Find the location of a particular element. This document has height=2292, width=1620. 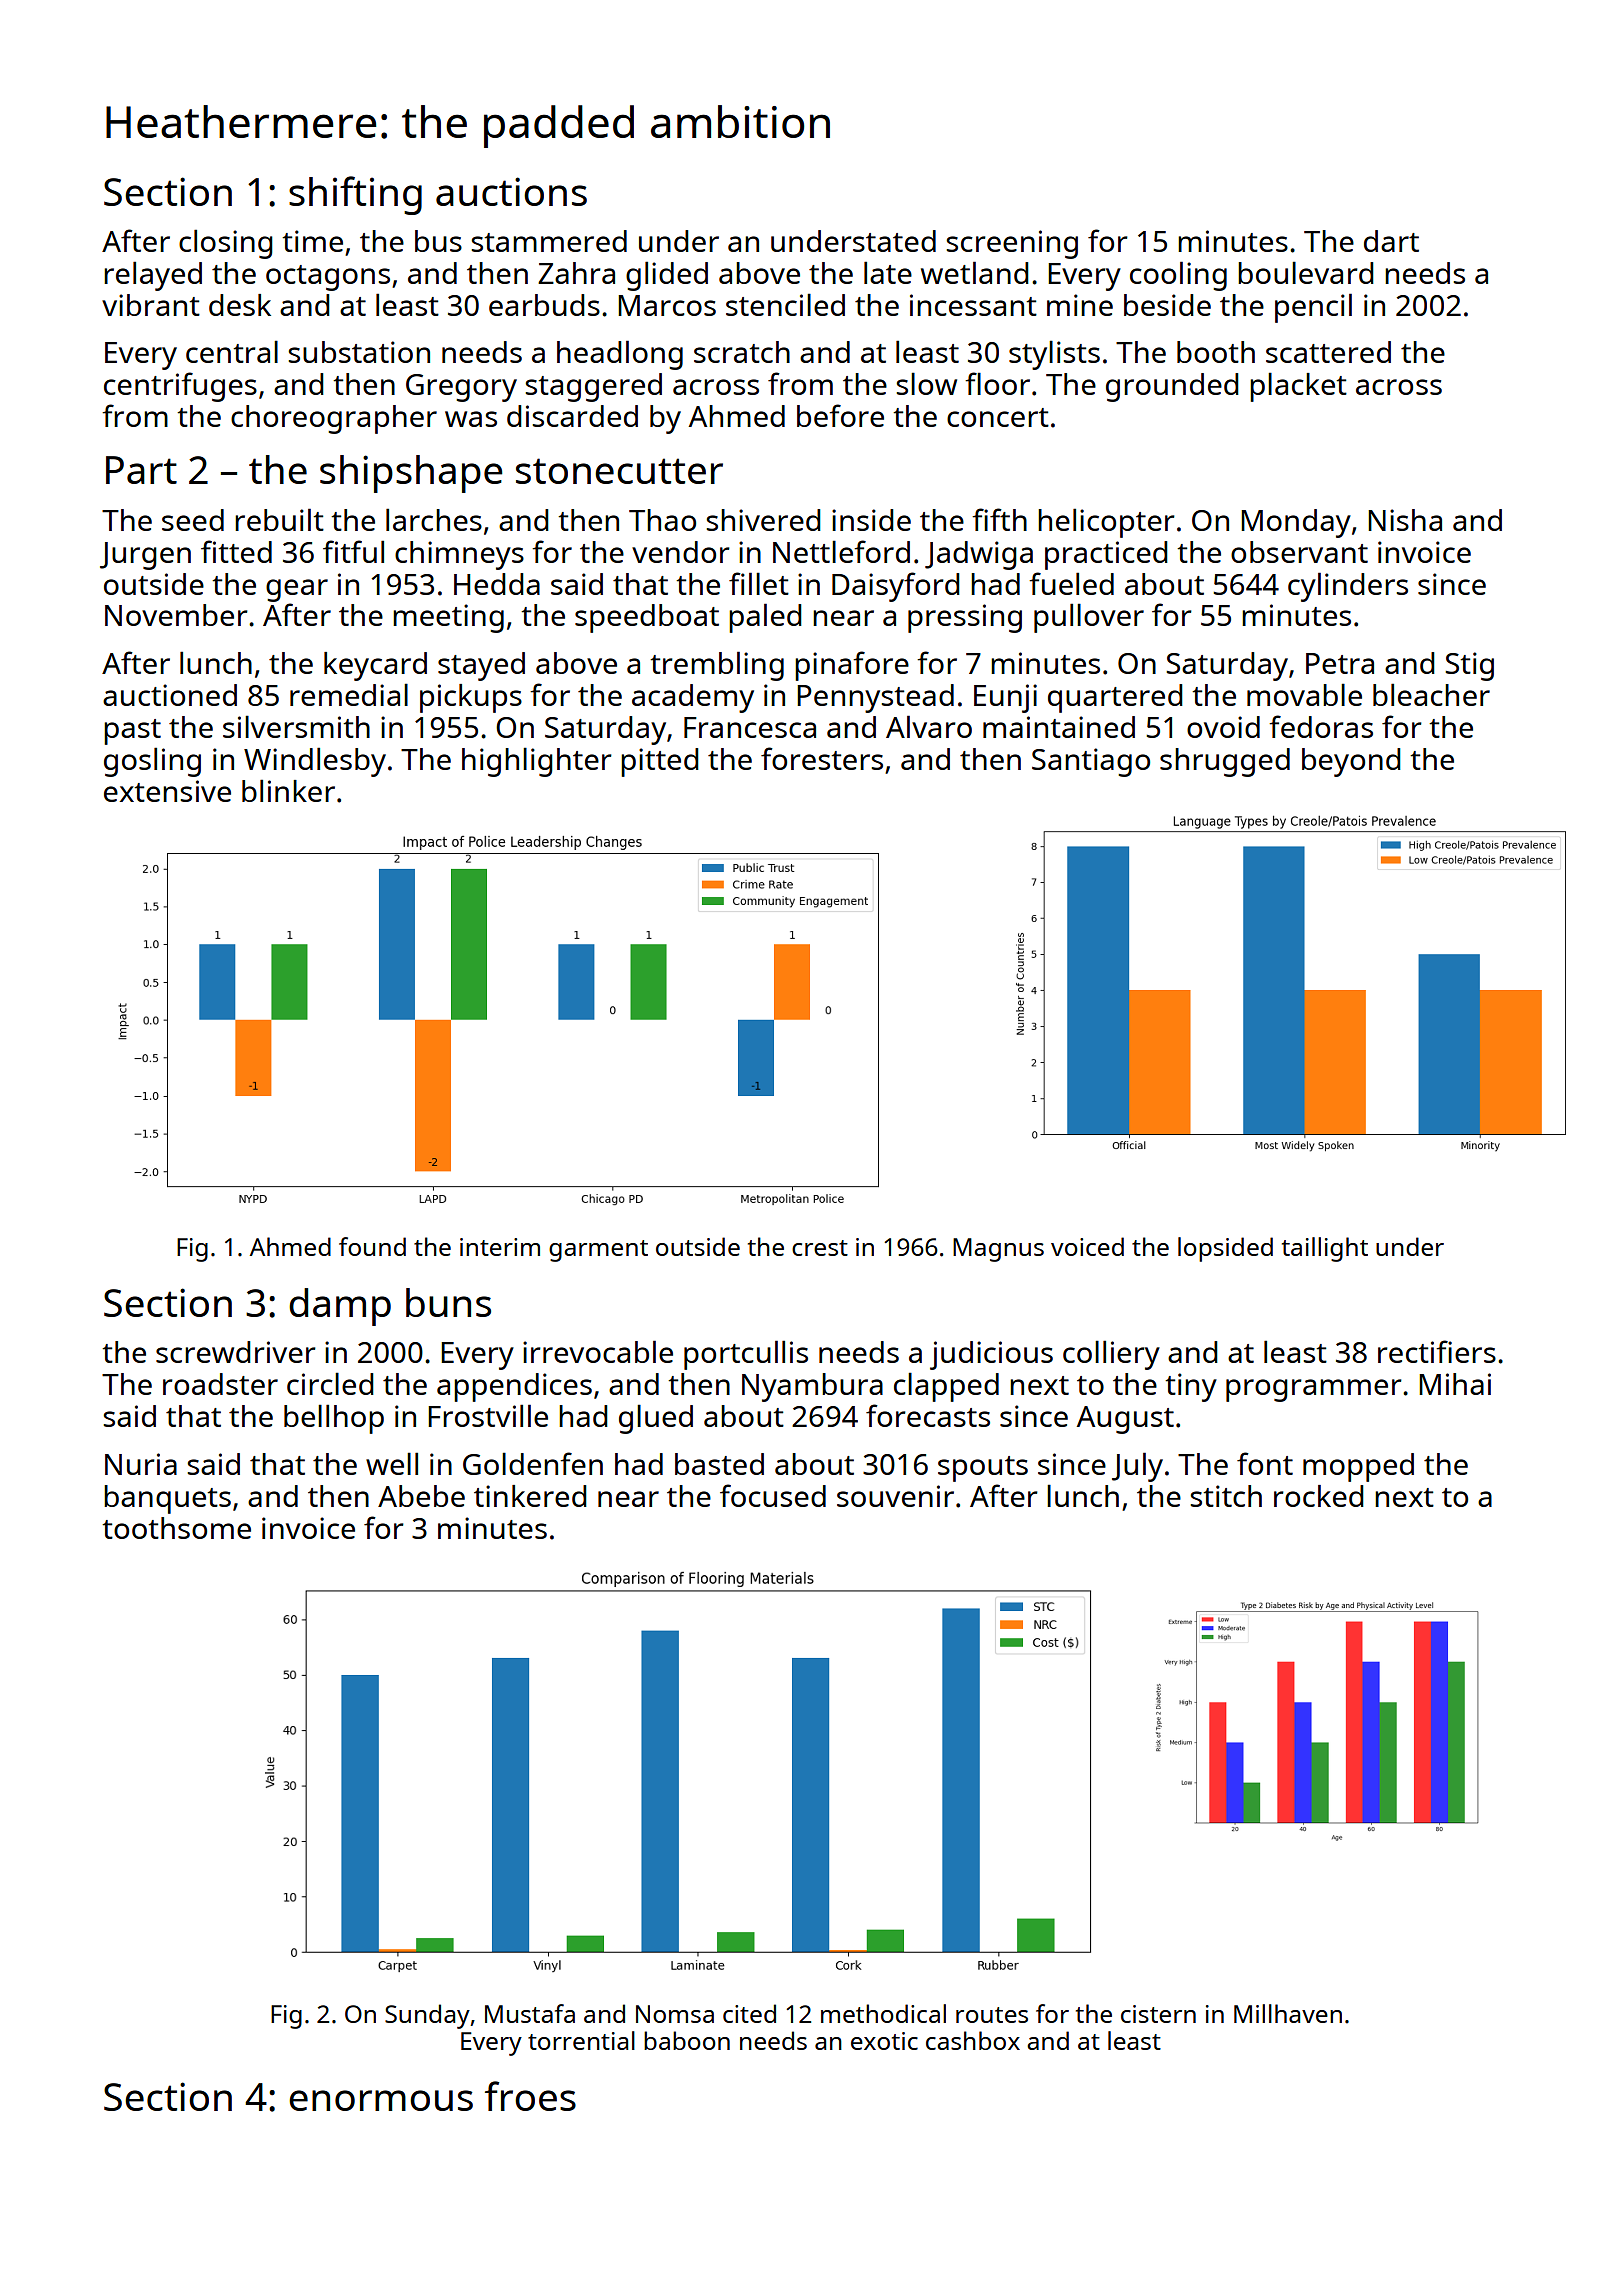

toothsome is located at coordinates (176, 1528).
